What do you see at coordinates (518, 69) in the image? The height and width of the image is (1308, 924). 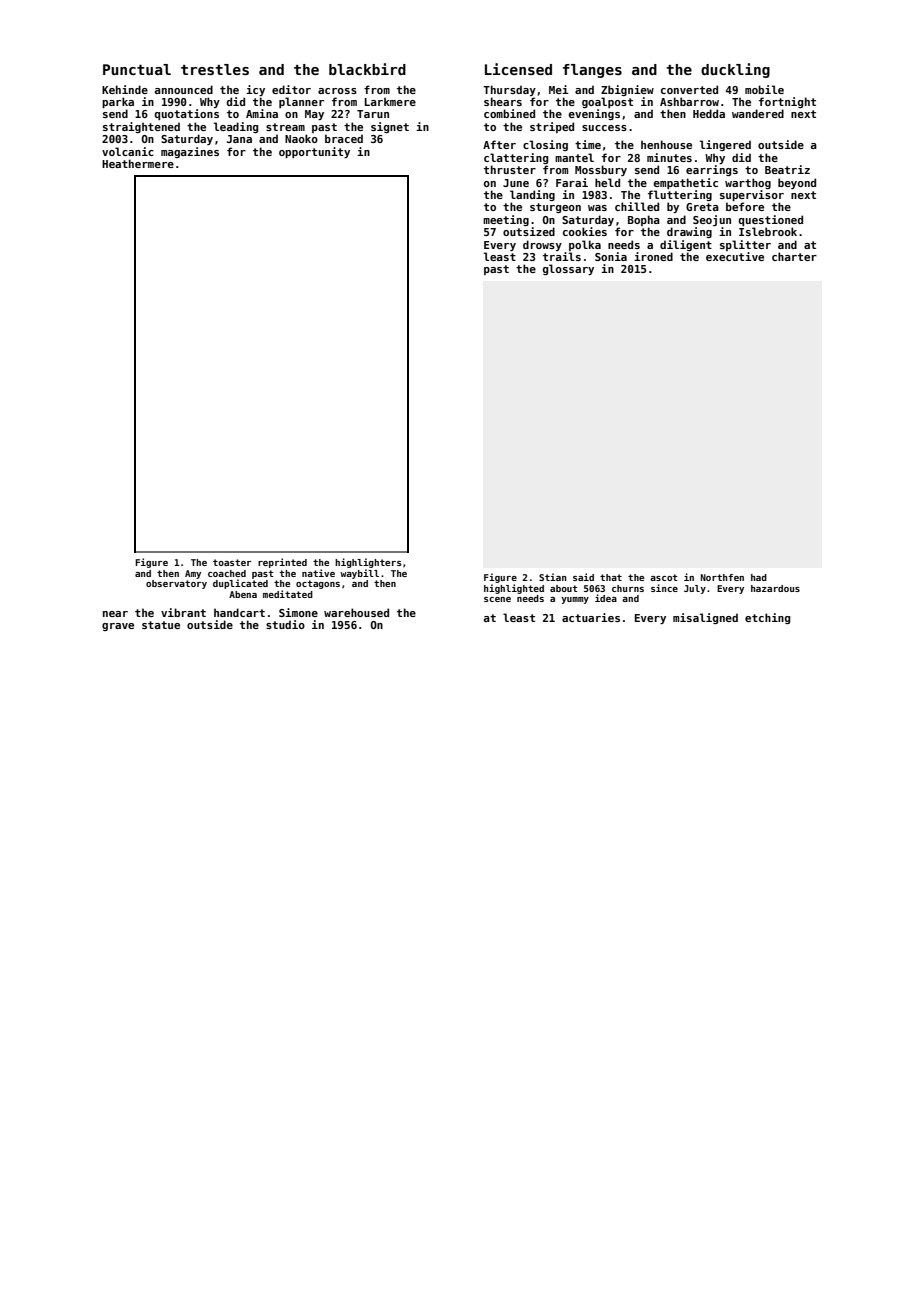 I see `Licensed` at bounding box center [518, 69].
